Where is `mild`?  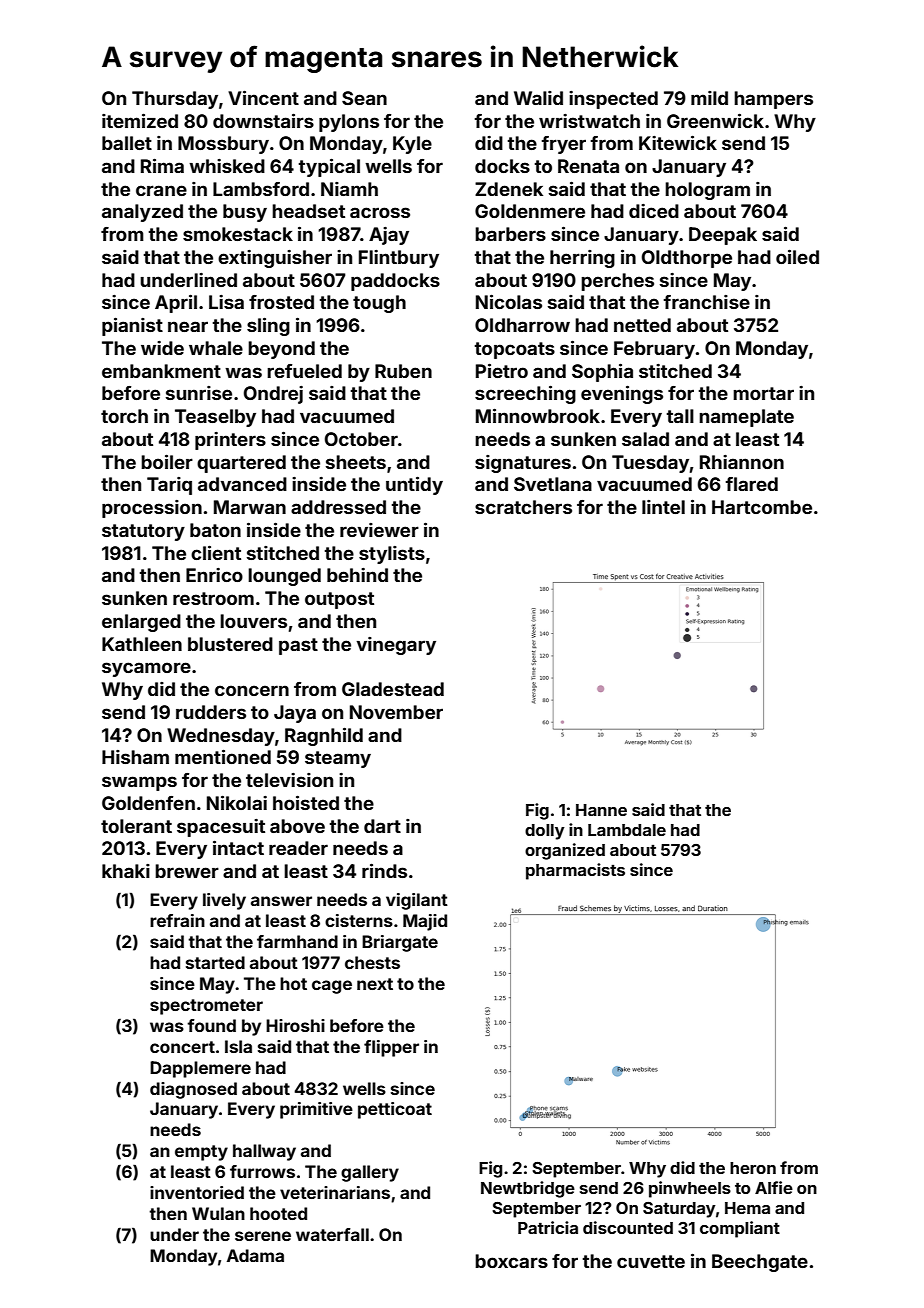 mild is located at coordinates (709, 98).
